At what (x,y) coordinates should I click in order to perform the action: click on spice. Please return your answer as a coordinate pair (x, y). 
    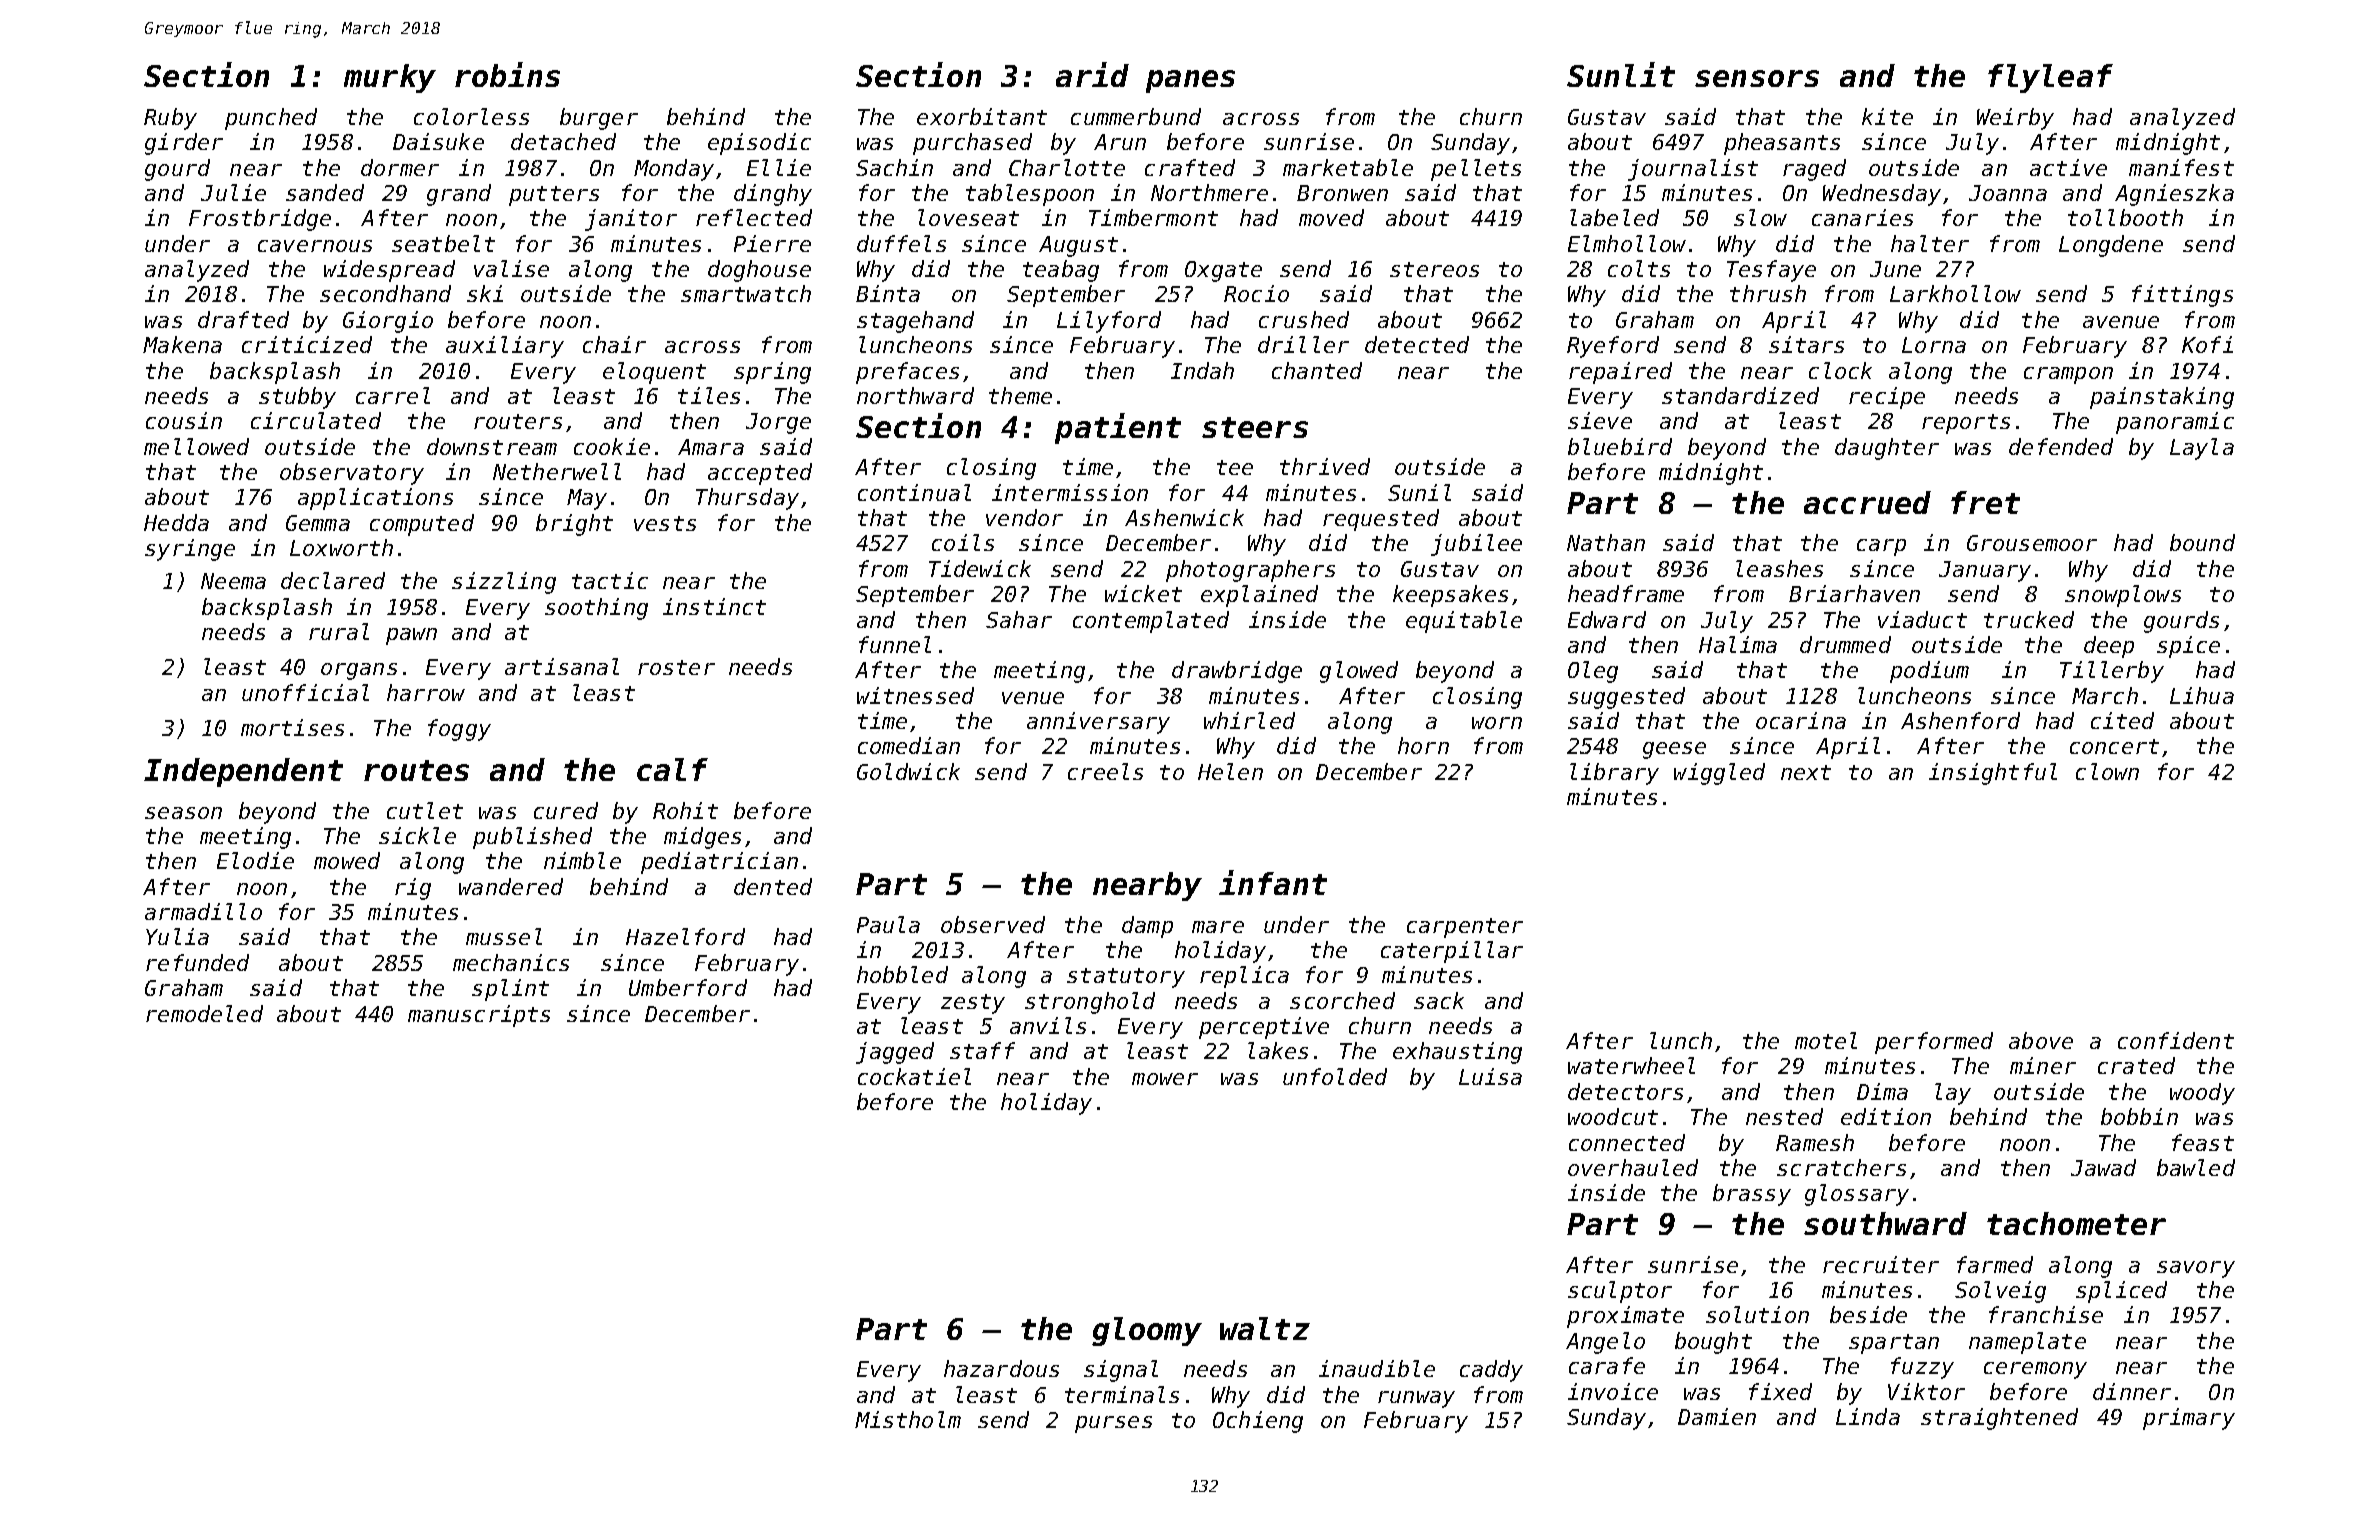
    Looking at the image, I should click on (2188, 647).
